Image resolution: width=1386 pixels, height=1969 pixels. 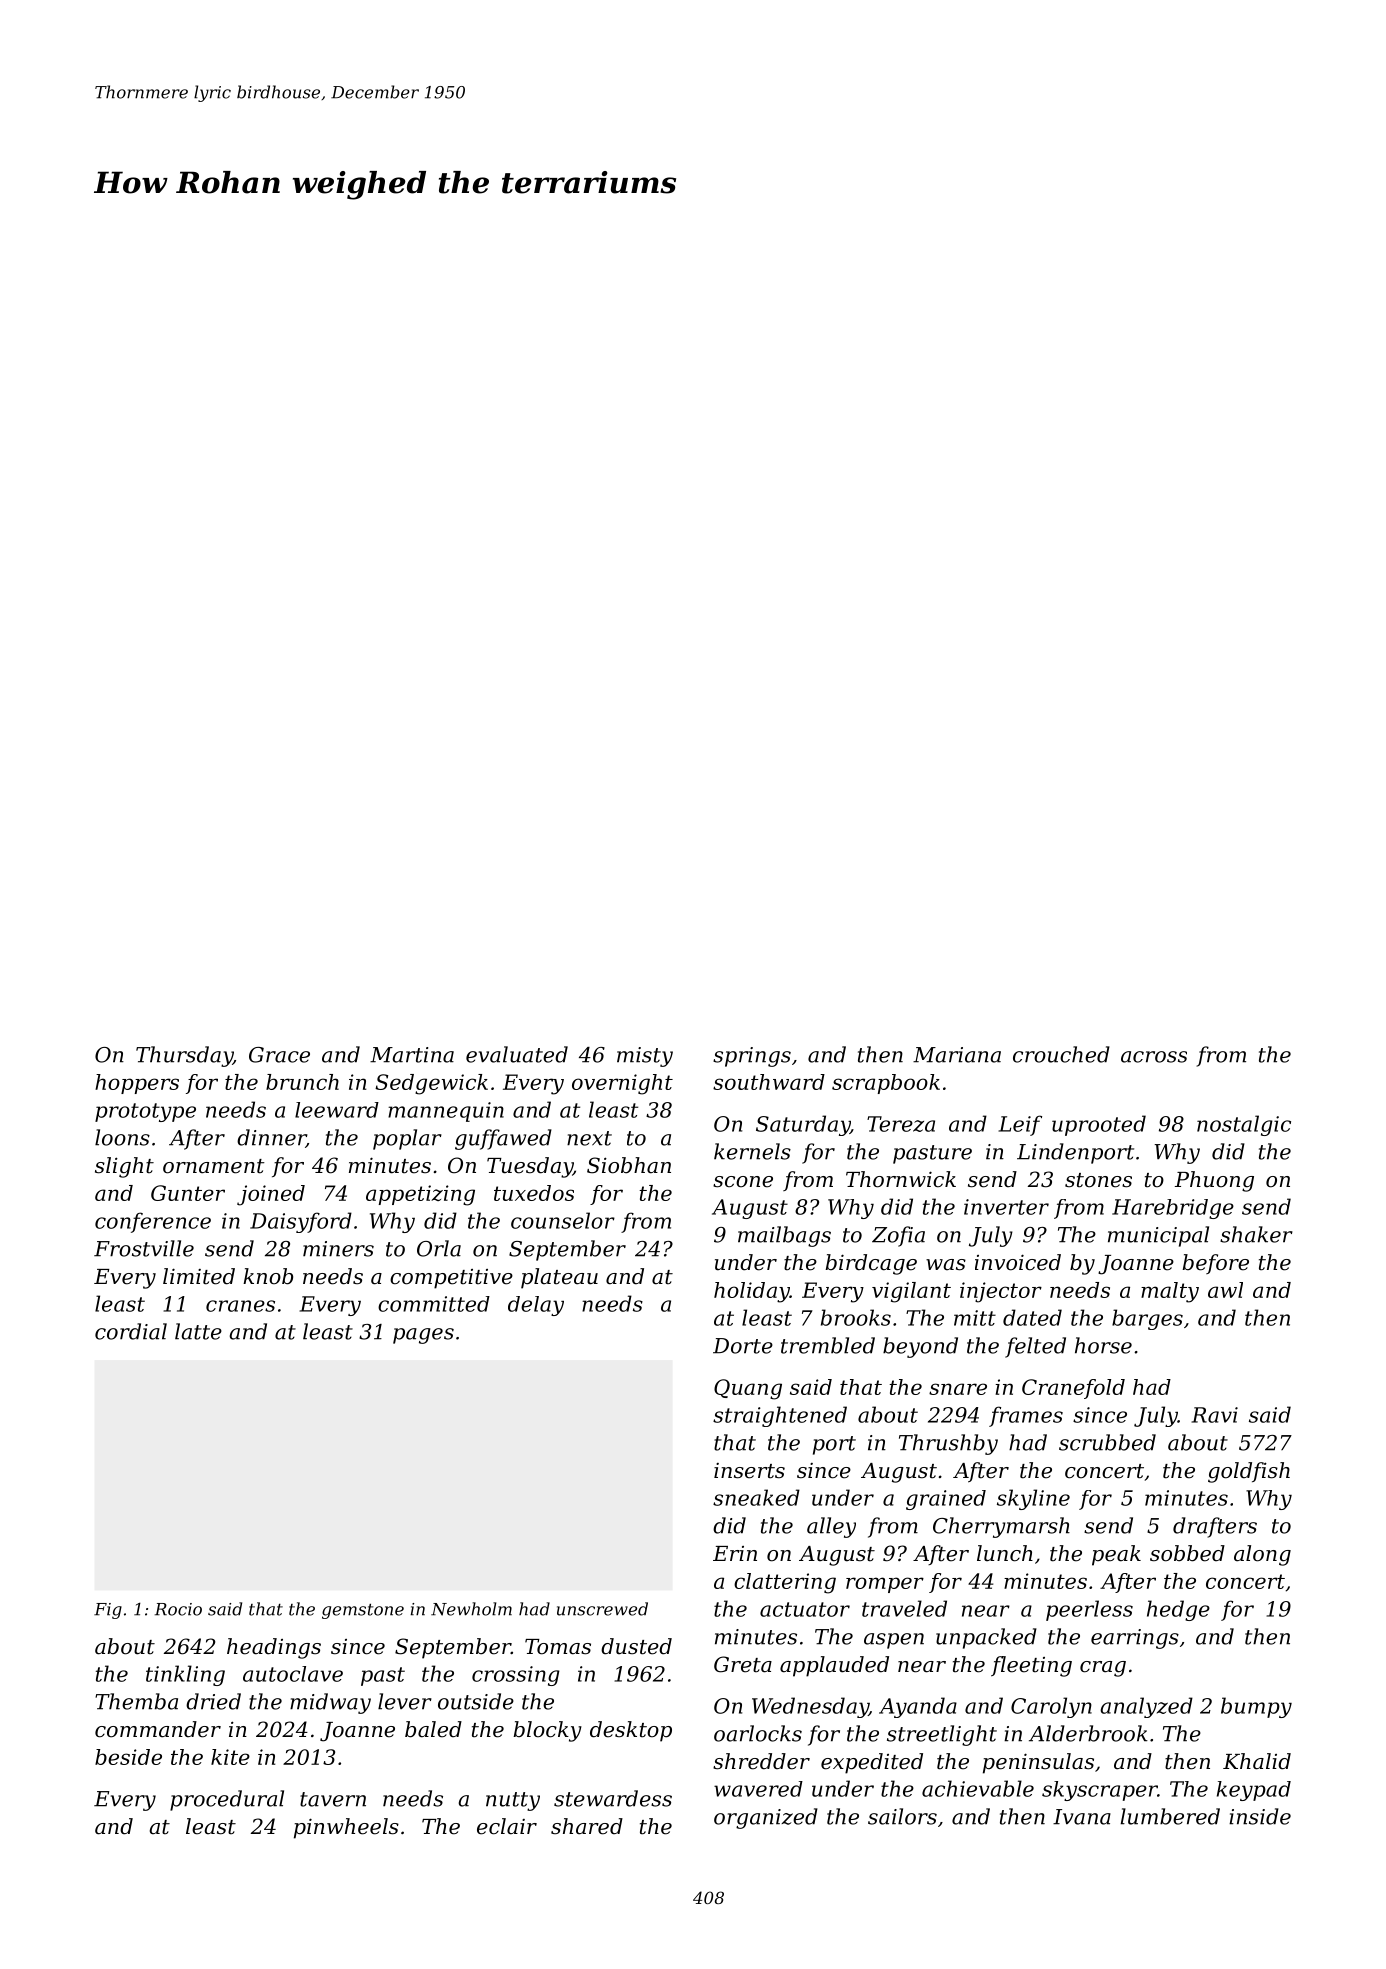 I want to click on tavern, so click(x=333, y=1799).
